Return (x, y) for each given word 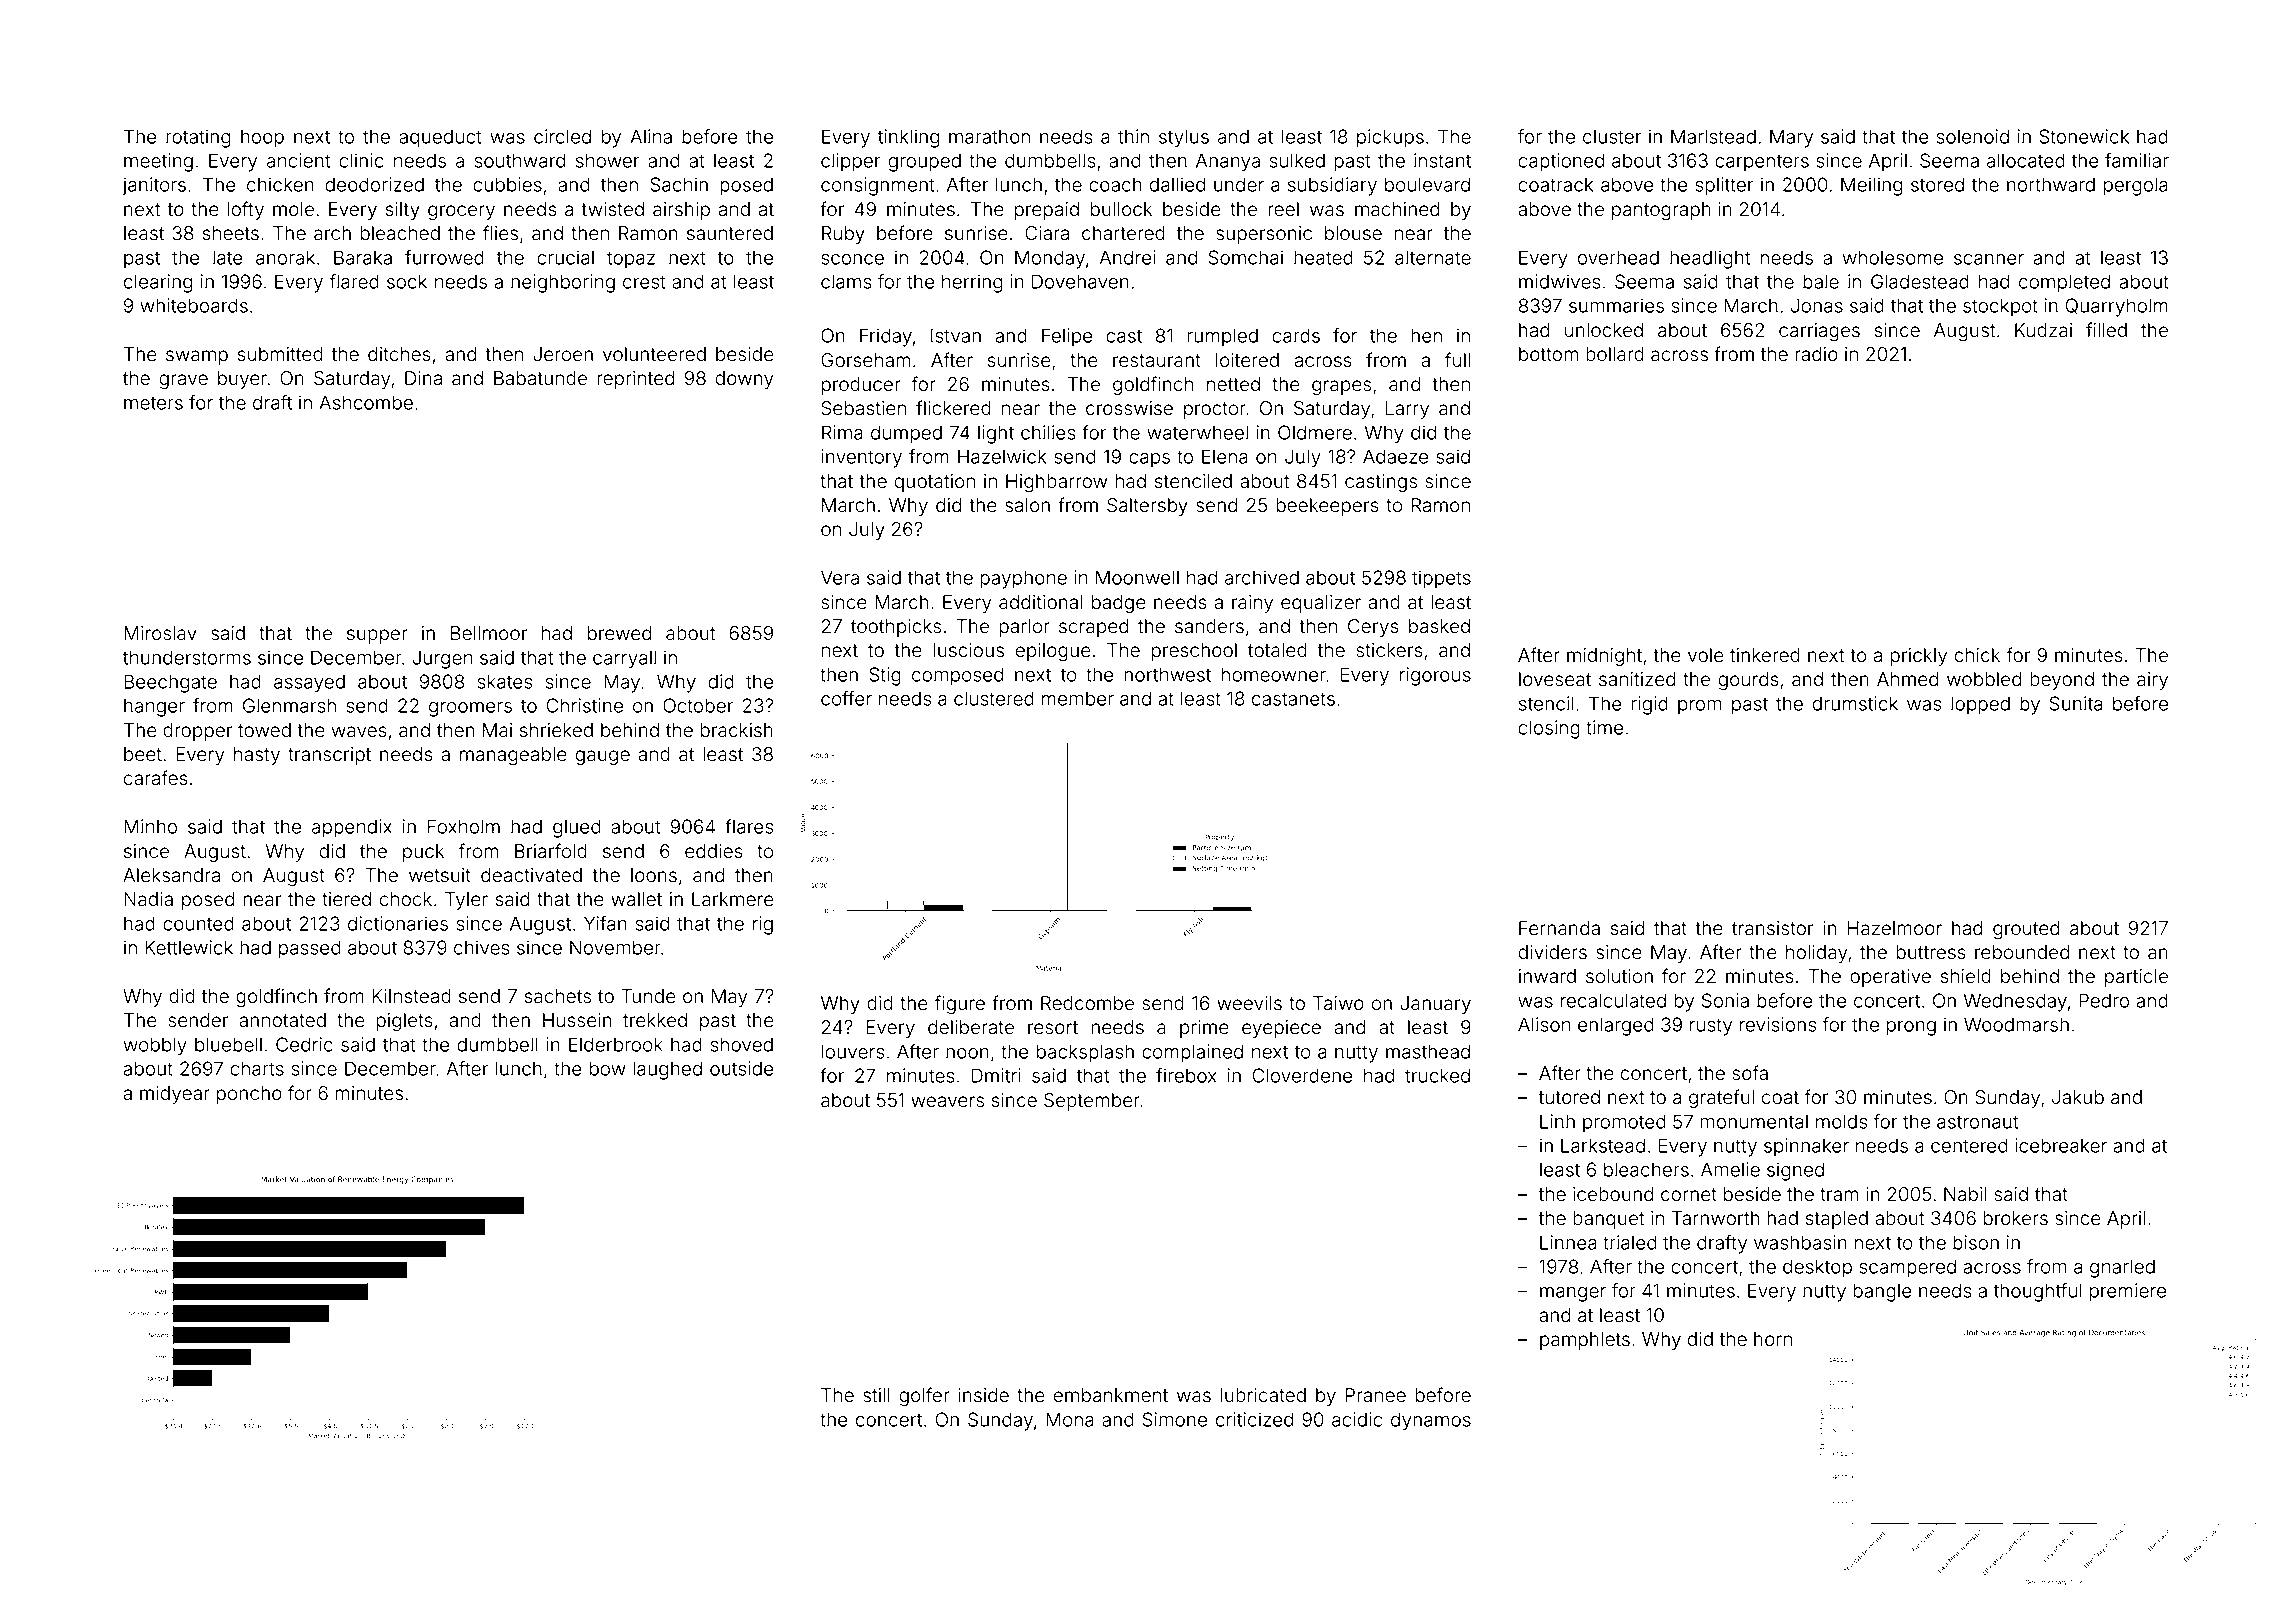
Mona (1070, 1419)
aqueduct (440, 138)
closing (1549, 729)
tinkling (908, 138)
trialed (1630, 1242)
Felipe (1067, 337)
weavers (947, 1102)
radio (1816, 354)
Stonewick (2084, 136)
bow (608, 1068)
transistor (1772, 928)
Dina (423, 378)
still (876, 1395)
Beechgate (170, 683)
